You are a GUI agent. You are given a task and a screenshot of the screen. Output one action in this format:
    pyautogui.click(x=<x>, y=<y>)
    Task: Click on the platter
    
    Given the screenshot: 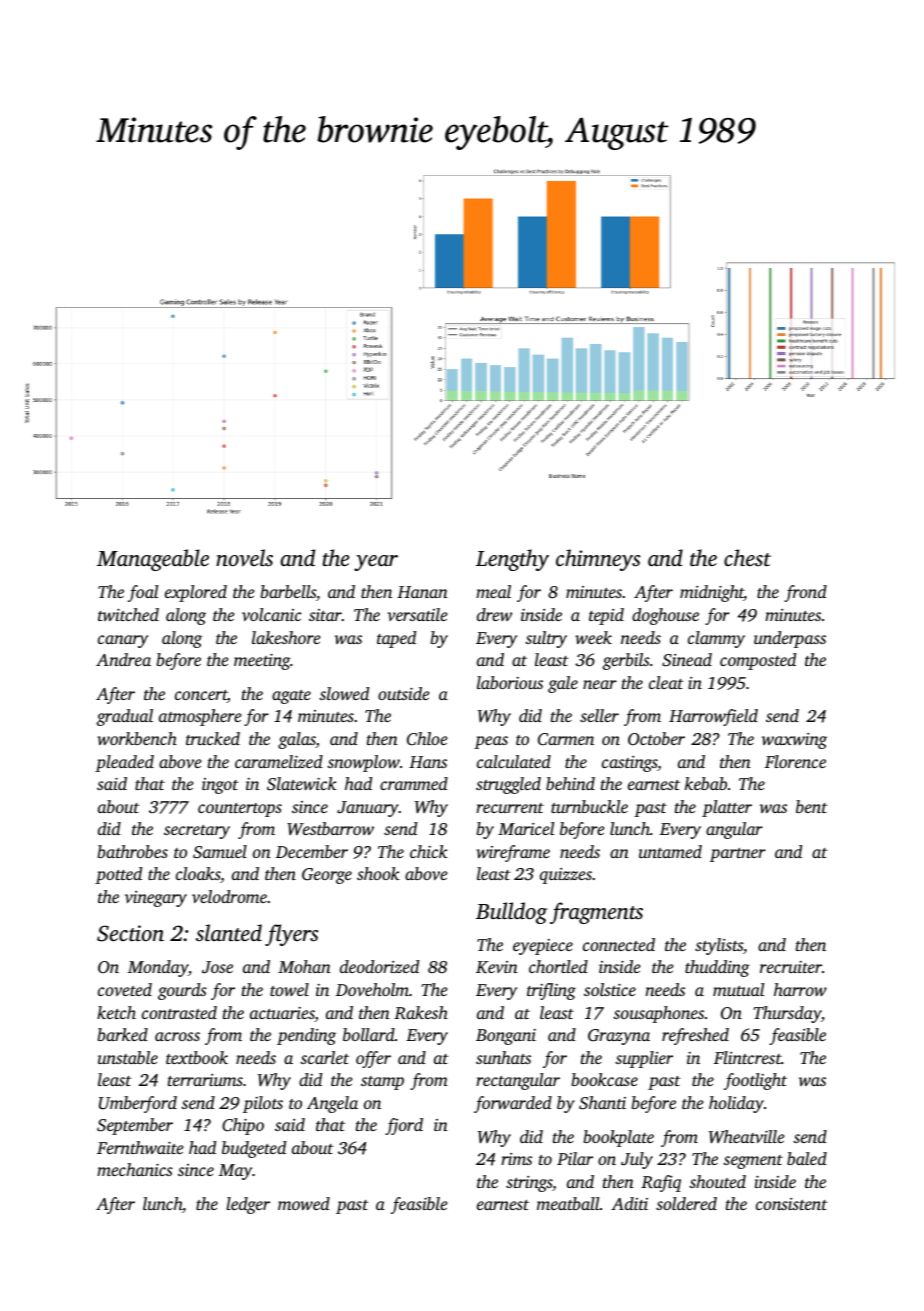 What is the action you would take?
    pyautogui.click(x=727, y=808)
